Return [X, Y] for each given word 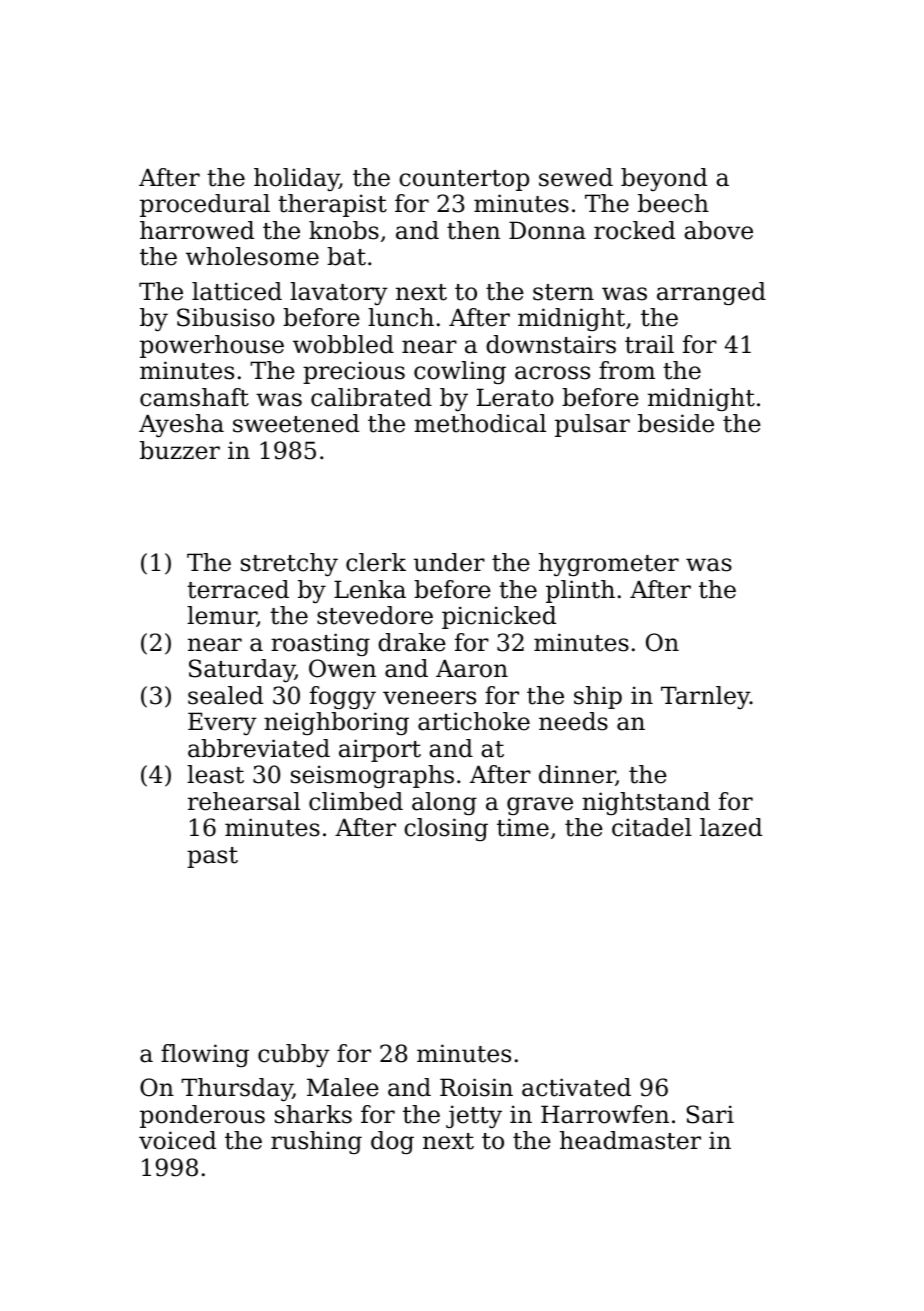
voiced [177, 1140]
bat [346, 256]
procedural [205, 205]
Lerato [515, 397]
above [718, 230]
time [523, 827]
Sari [710, 1114]
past [212, 857]
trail [649, 344]
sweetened [296, 423]
